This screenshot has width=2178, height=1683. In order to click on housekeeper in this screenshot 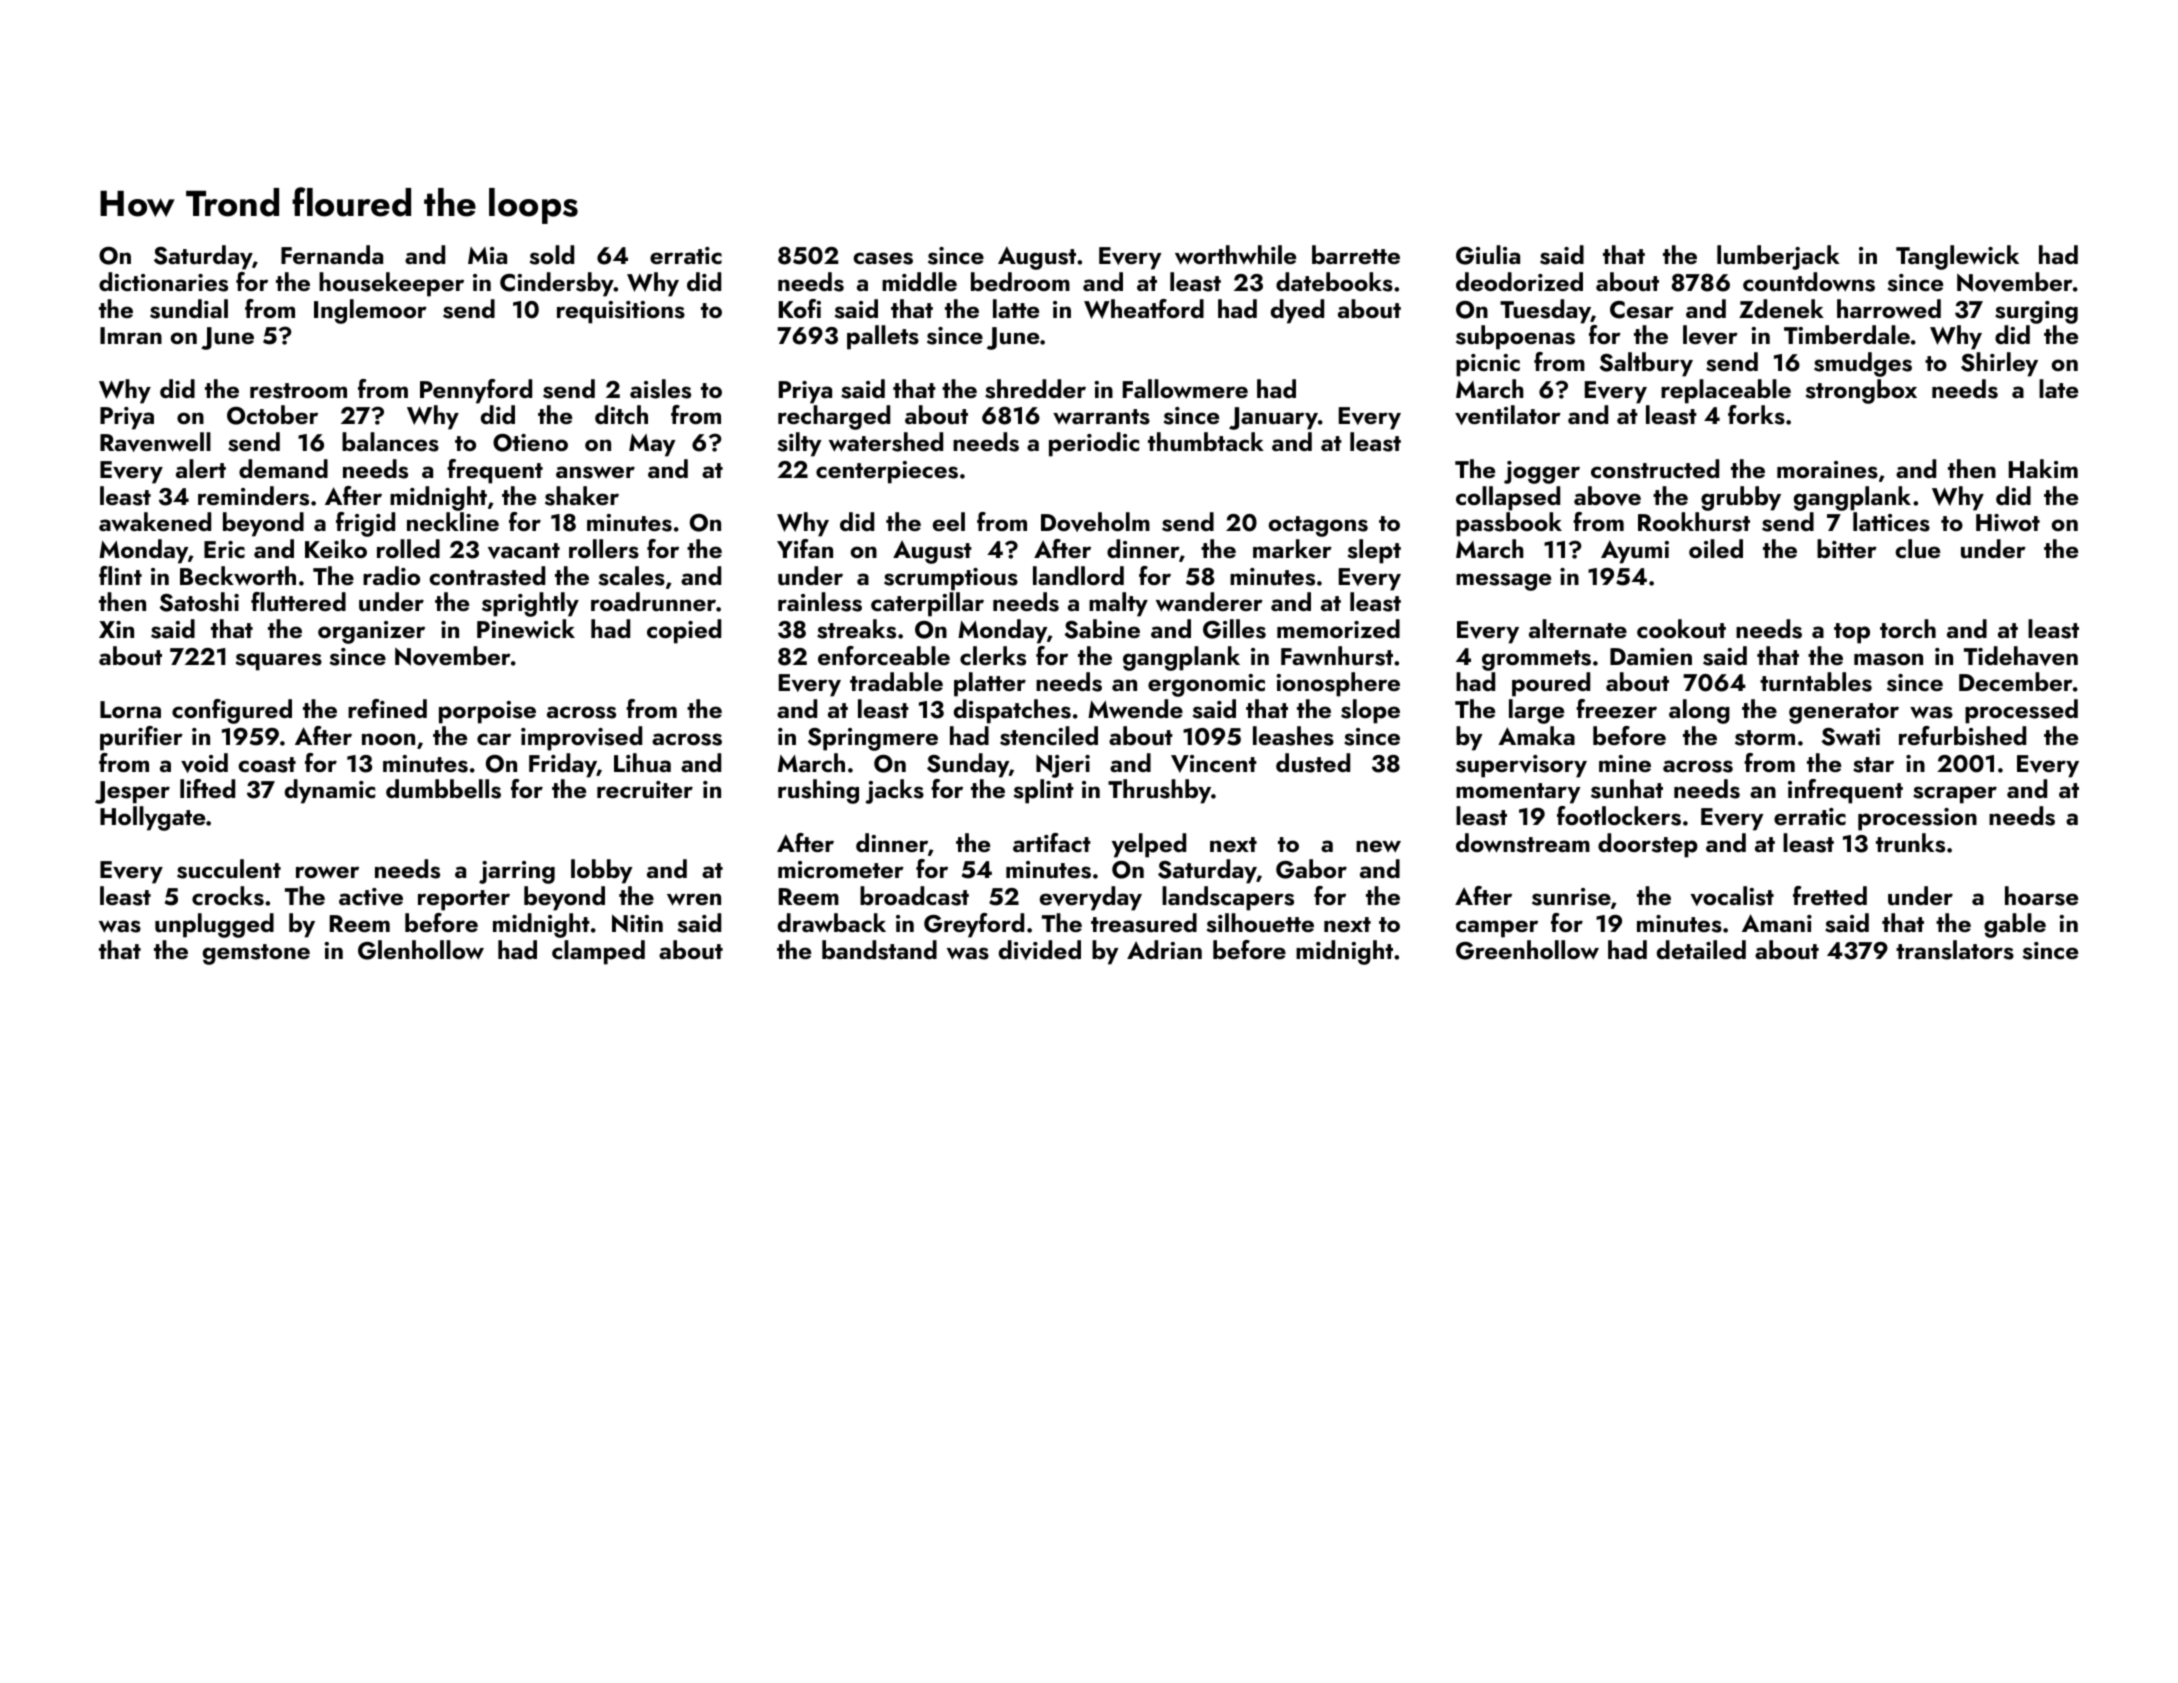, I will do `click(391, 284)`.
